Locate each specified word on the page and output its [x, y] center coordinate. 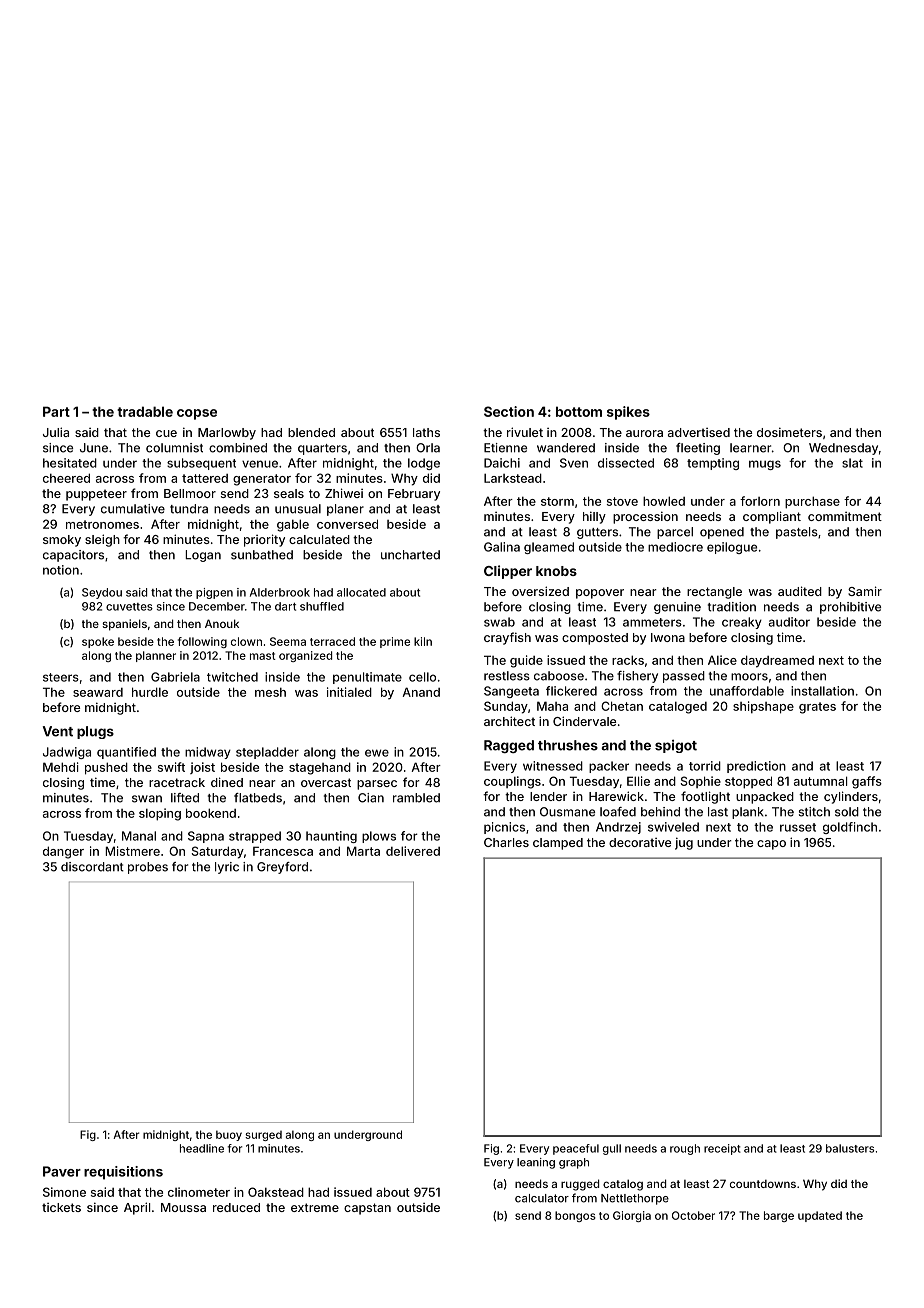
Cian [371, 798]
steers [61, 677]
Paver [62, 1171]
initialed [349, 692]
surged [263, 1136]
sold [847, 812]
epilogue [732, 548]
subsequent [201, 464]
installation [822, 691]
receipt [722, 1149]
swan [147, 799]
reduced [236, 1207]
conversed [347, 524]
